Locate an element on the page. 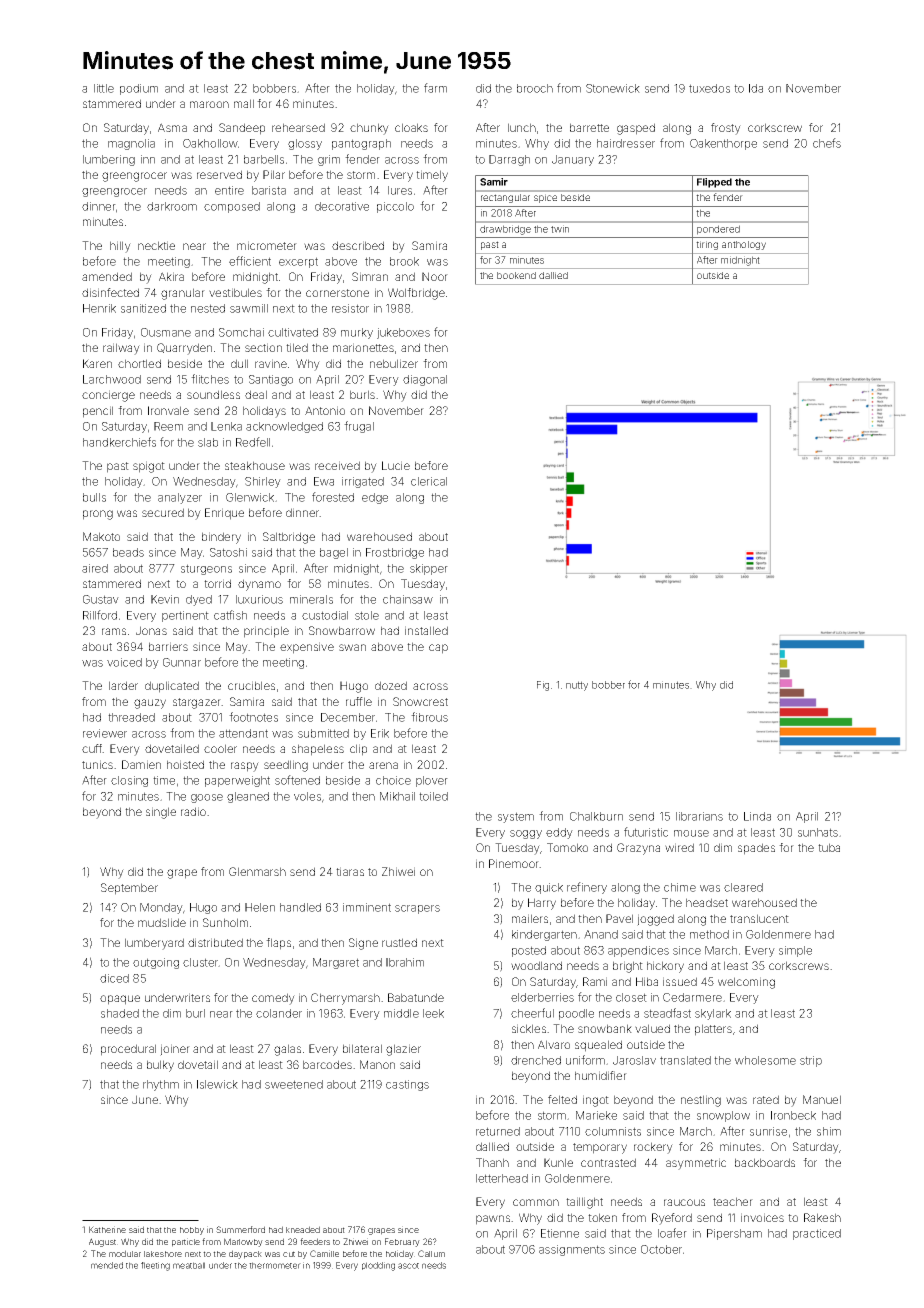 This document has width=924, height=1308. skipper is located at coordinates (429, 569).
